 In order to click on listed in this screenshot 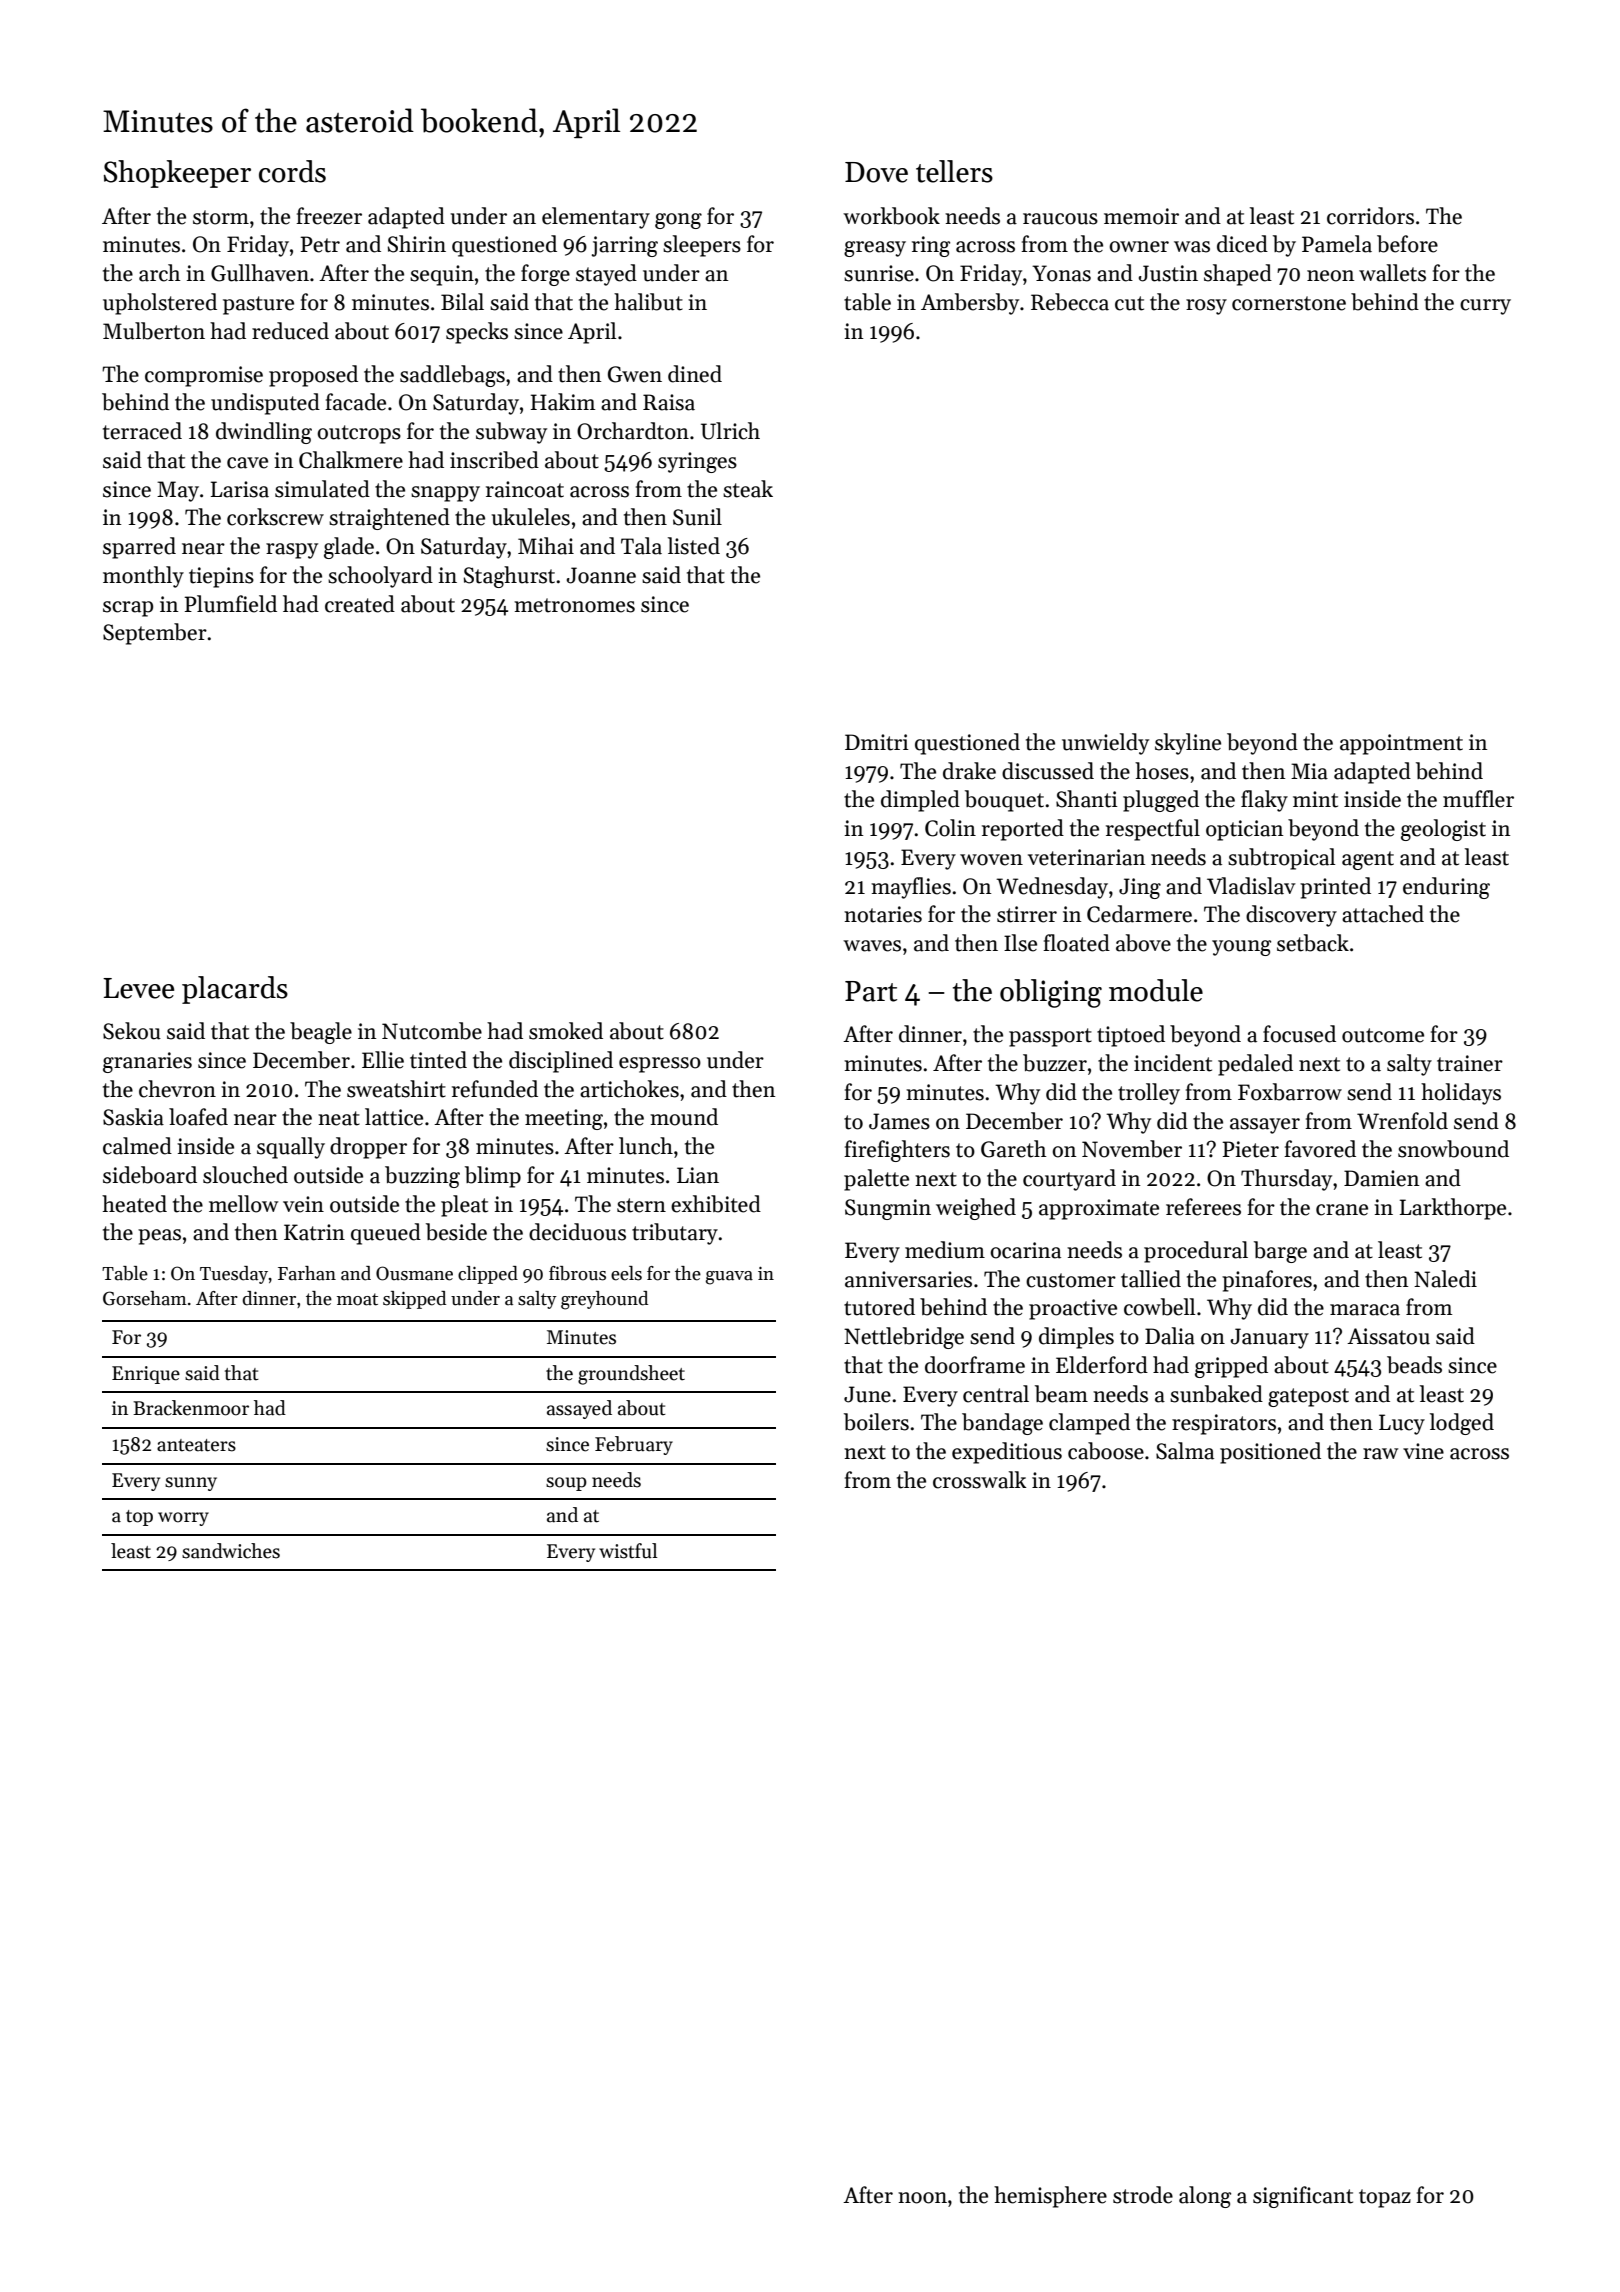, I will do `click(694, 546)`.
